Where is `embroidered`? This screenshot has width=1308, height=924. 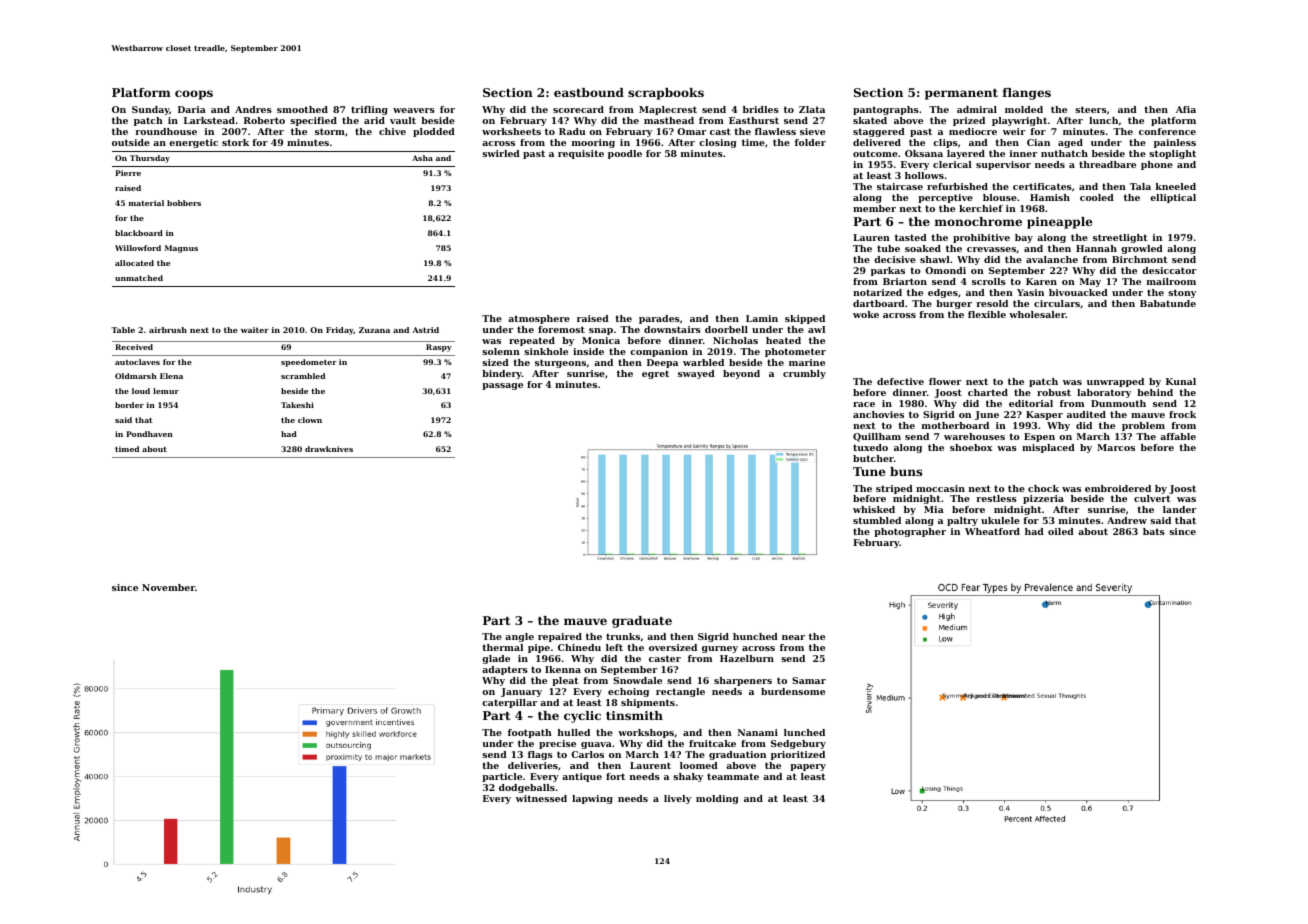
embroidered is located at coordinates (1118, 488).
